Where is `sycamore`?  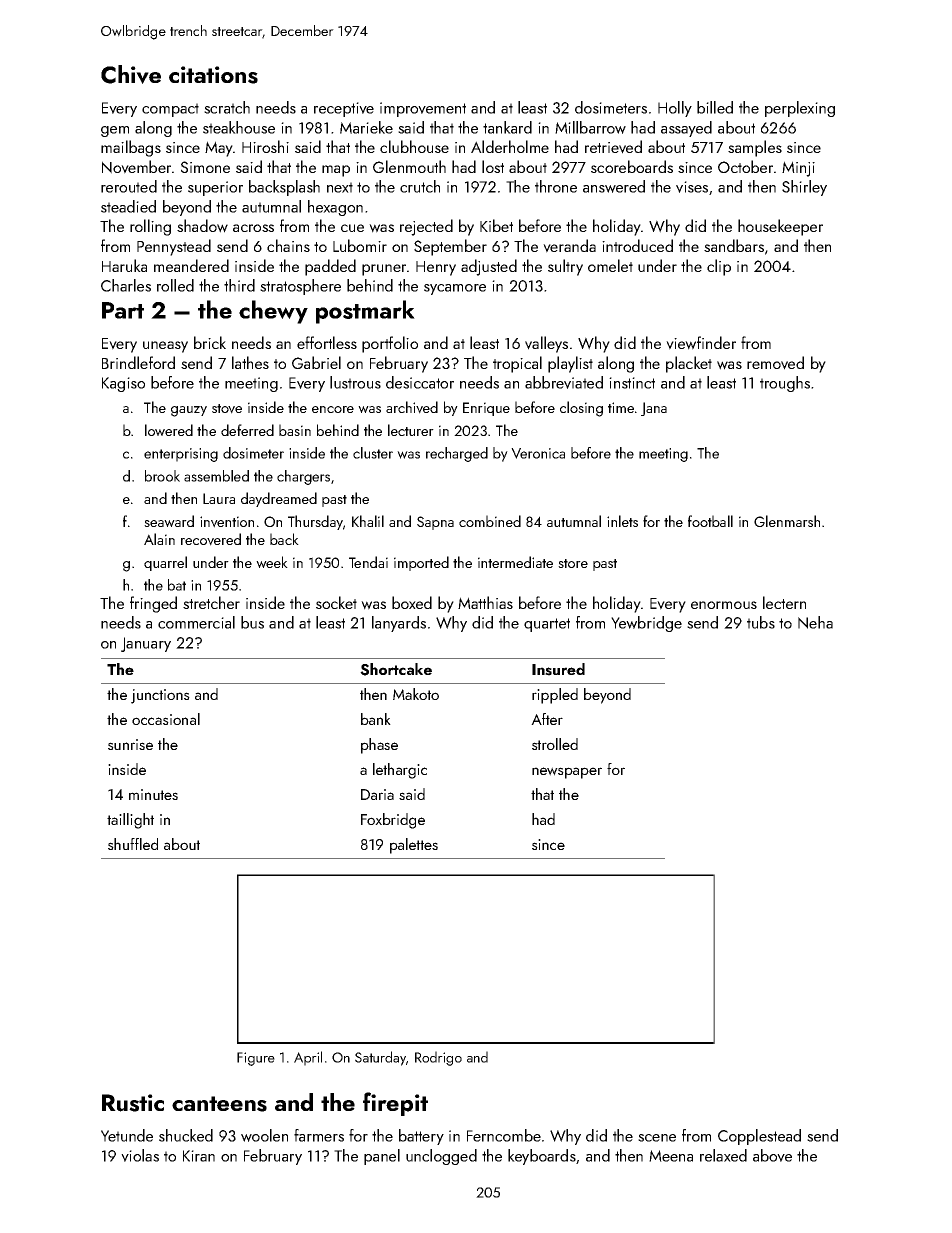 sycamore is located at coordinates (455, 289).
